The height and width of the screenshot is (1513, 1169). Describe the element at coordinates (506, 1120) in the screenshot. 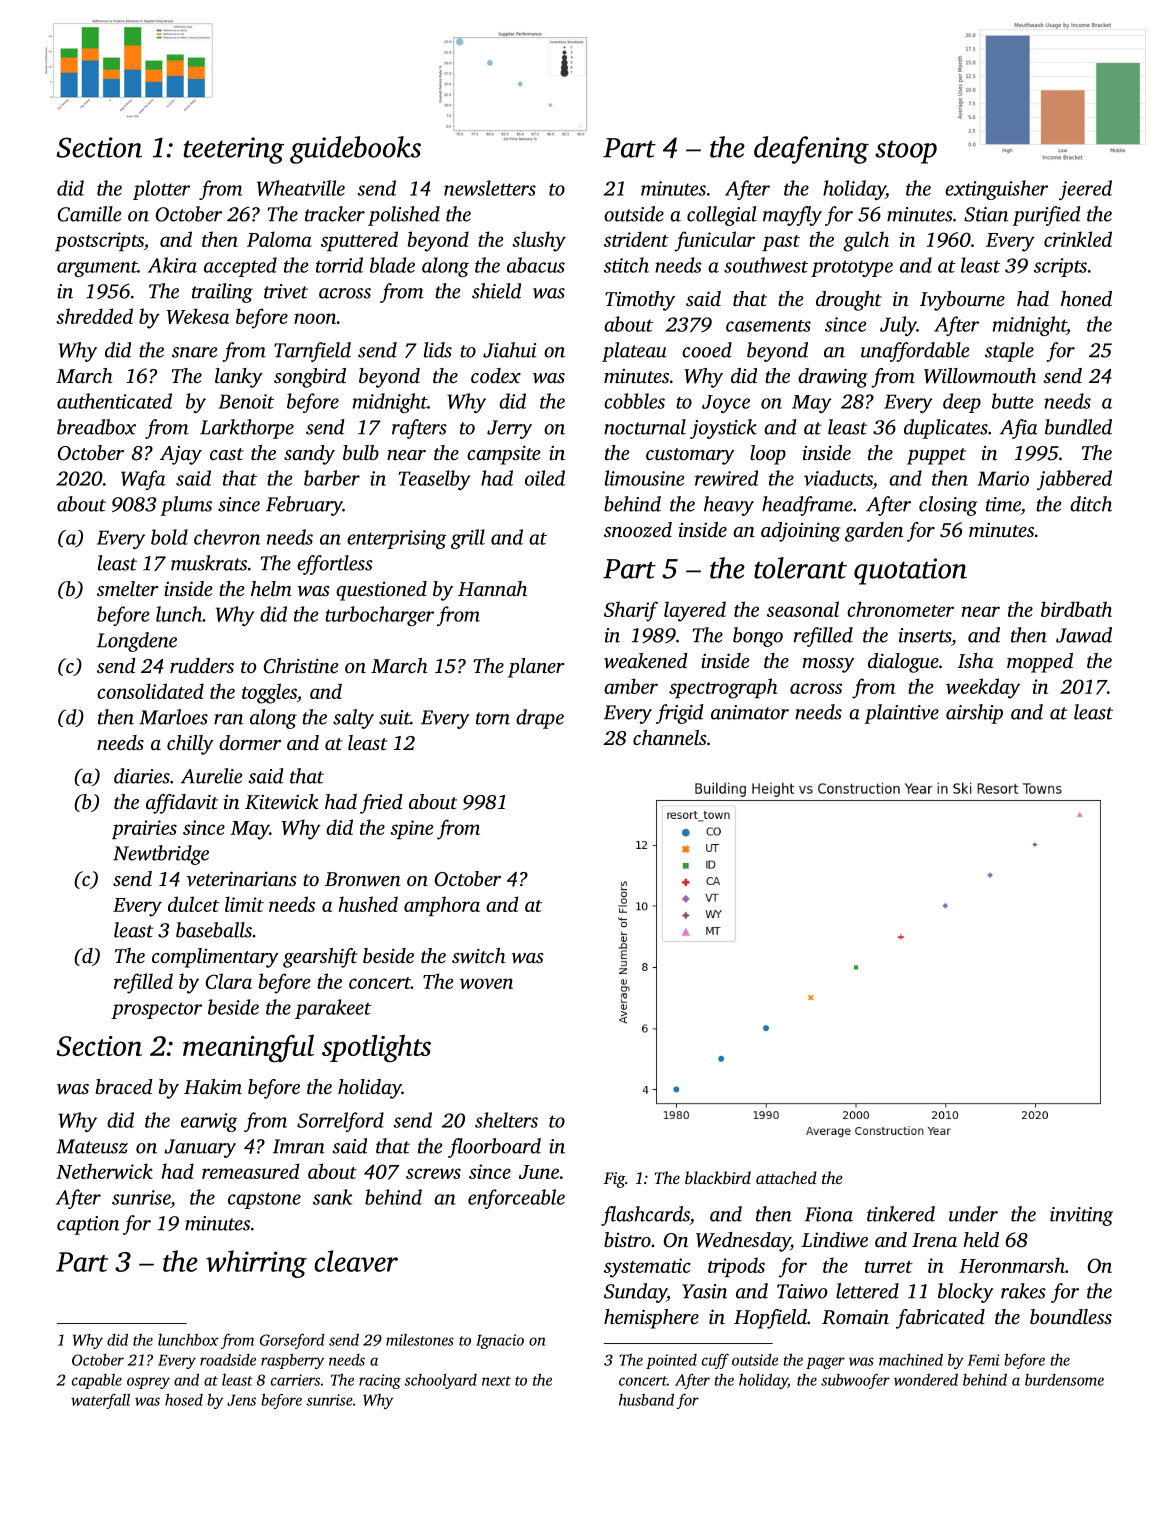

I see `shelters` at that location.
